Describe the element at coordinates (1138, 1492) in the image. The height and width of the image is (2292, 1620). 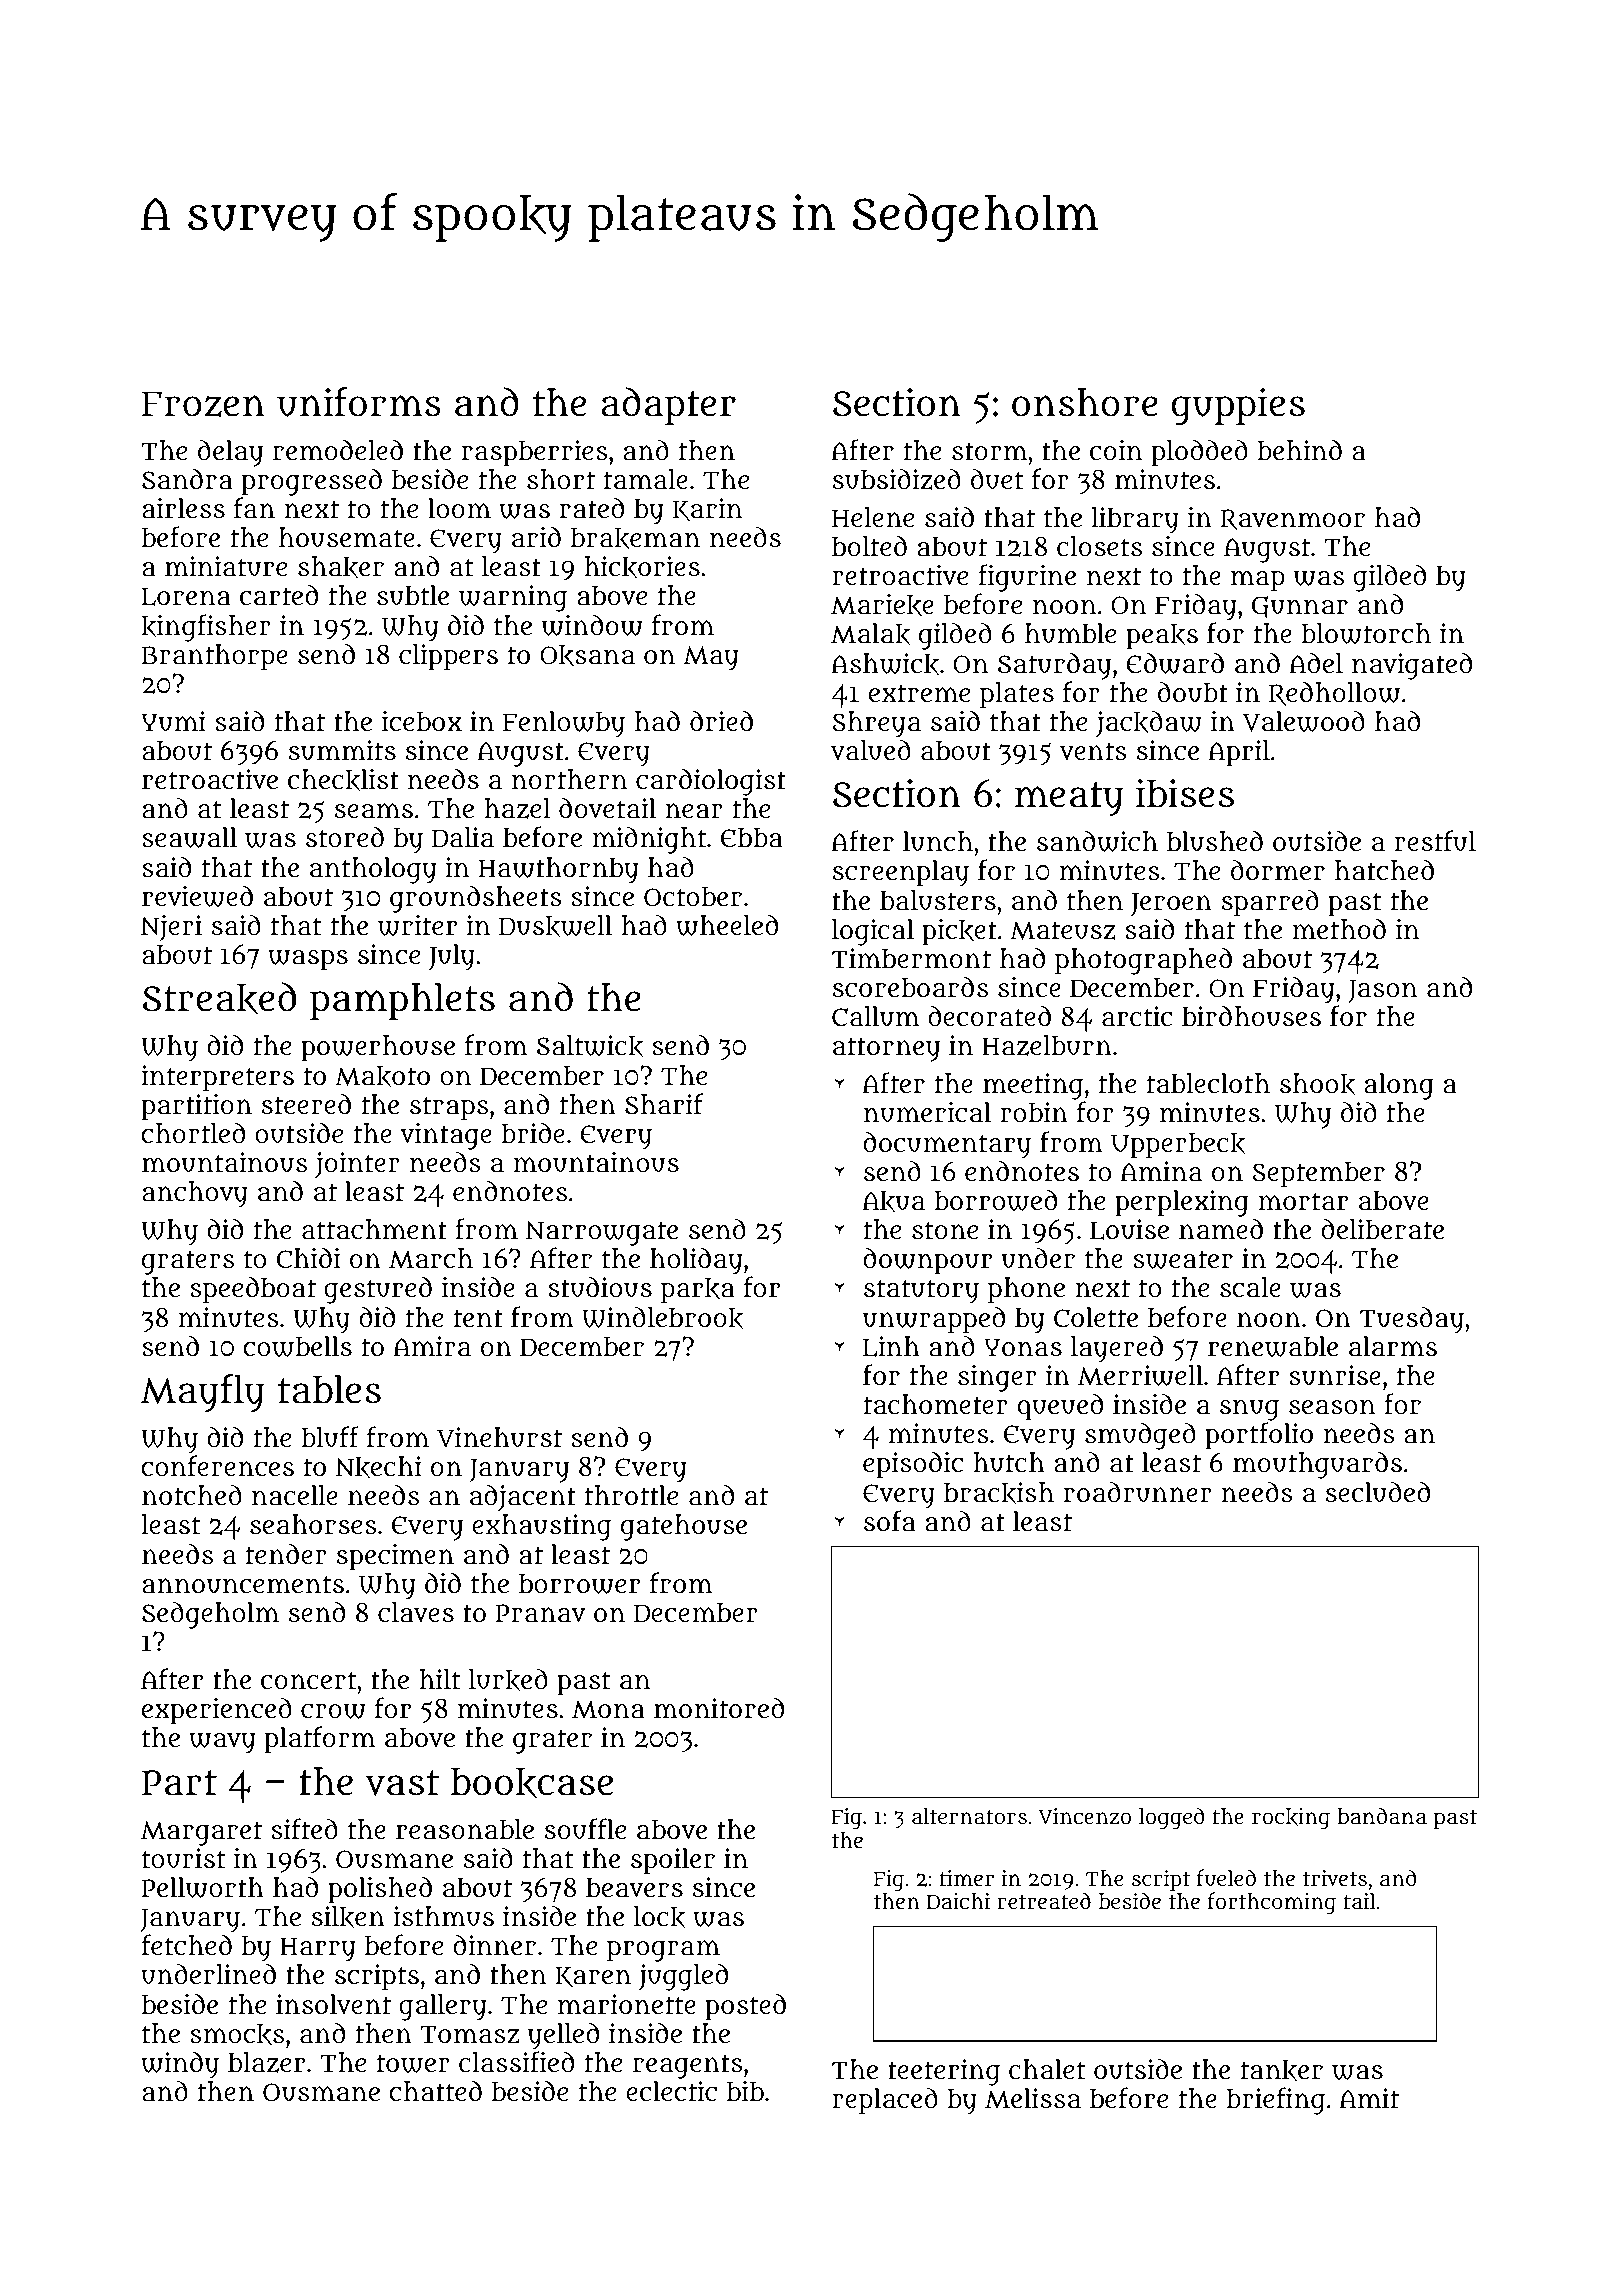
I see `roadrunner` at that location.
